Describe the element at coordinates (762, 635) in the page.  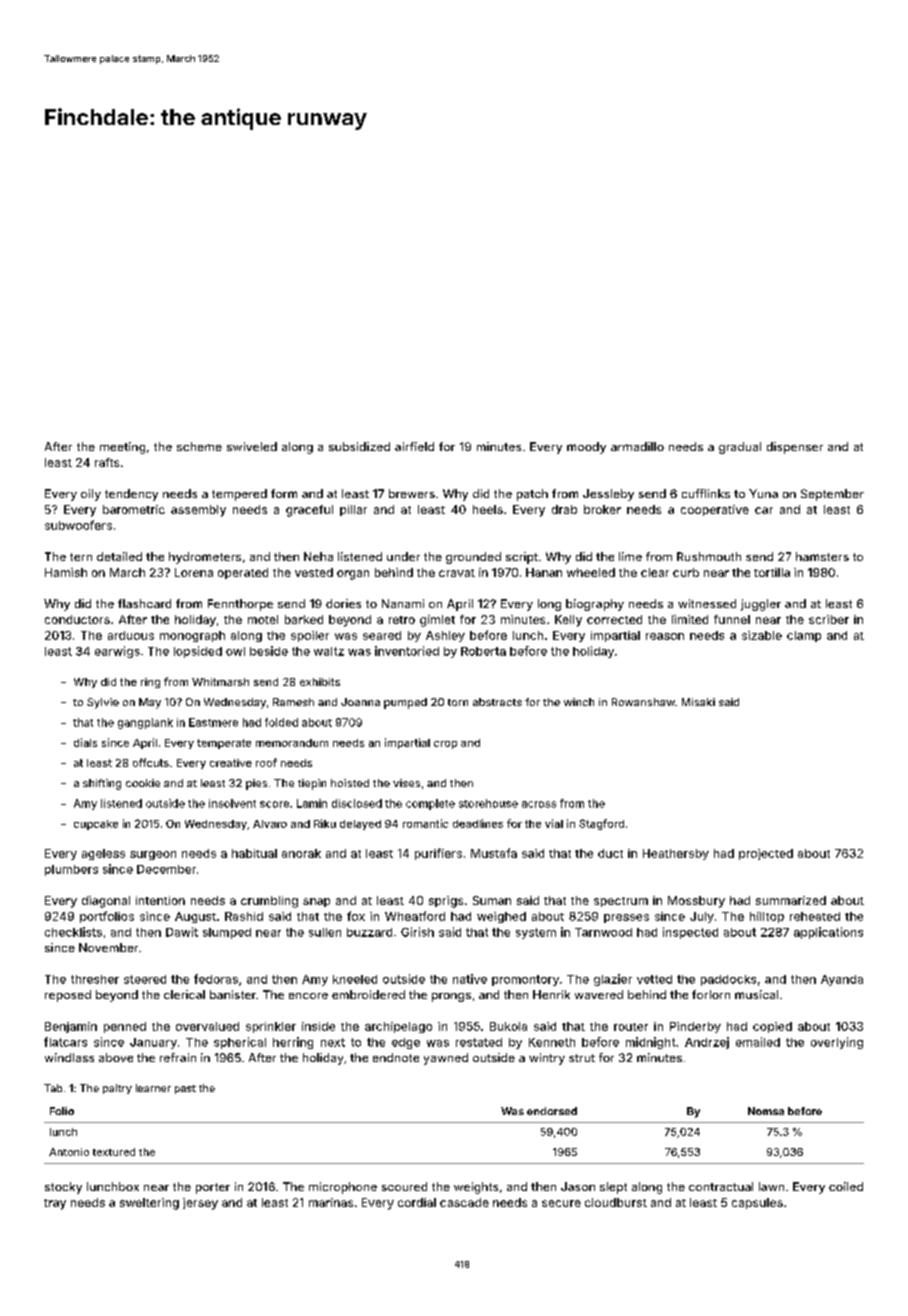
I see `sizable` at that location.
